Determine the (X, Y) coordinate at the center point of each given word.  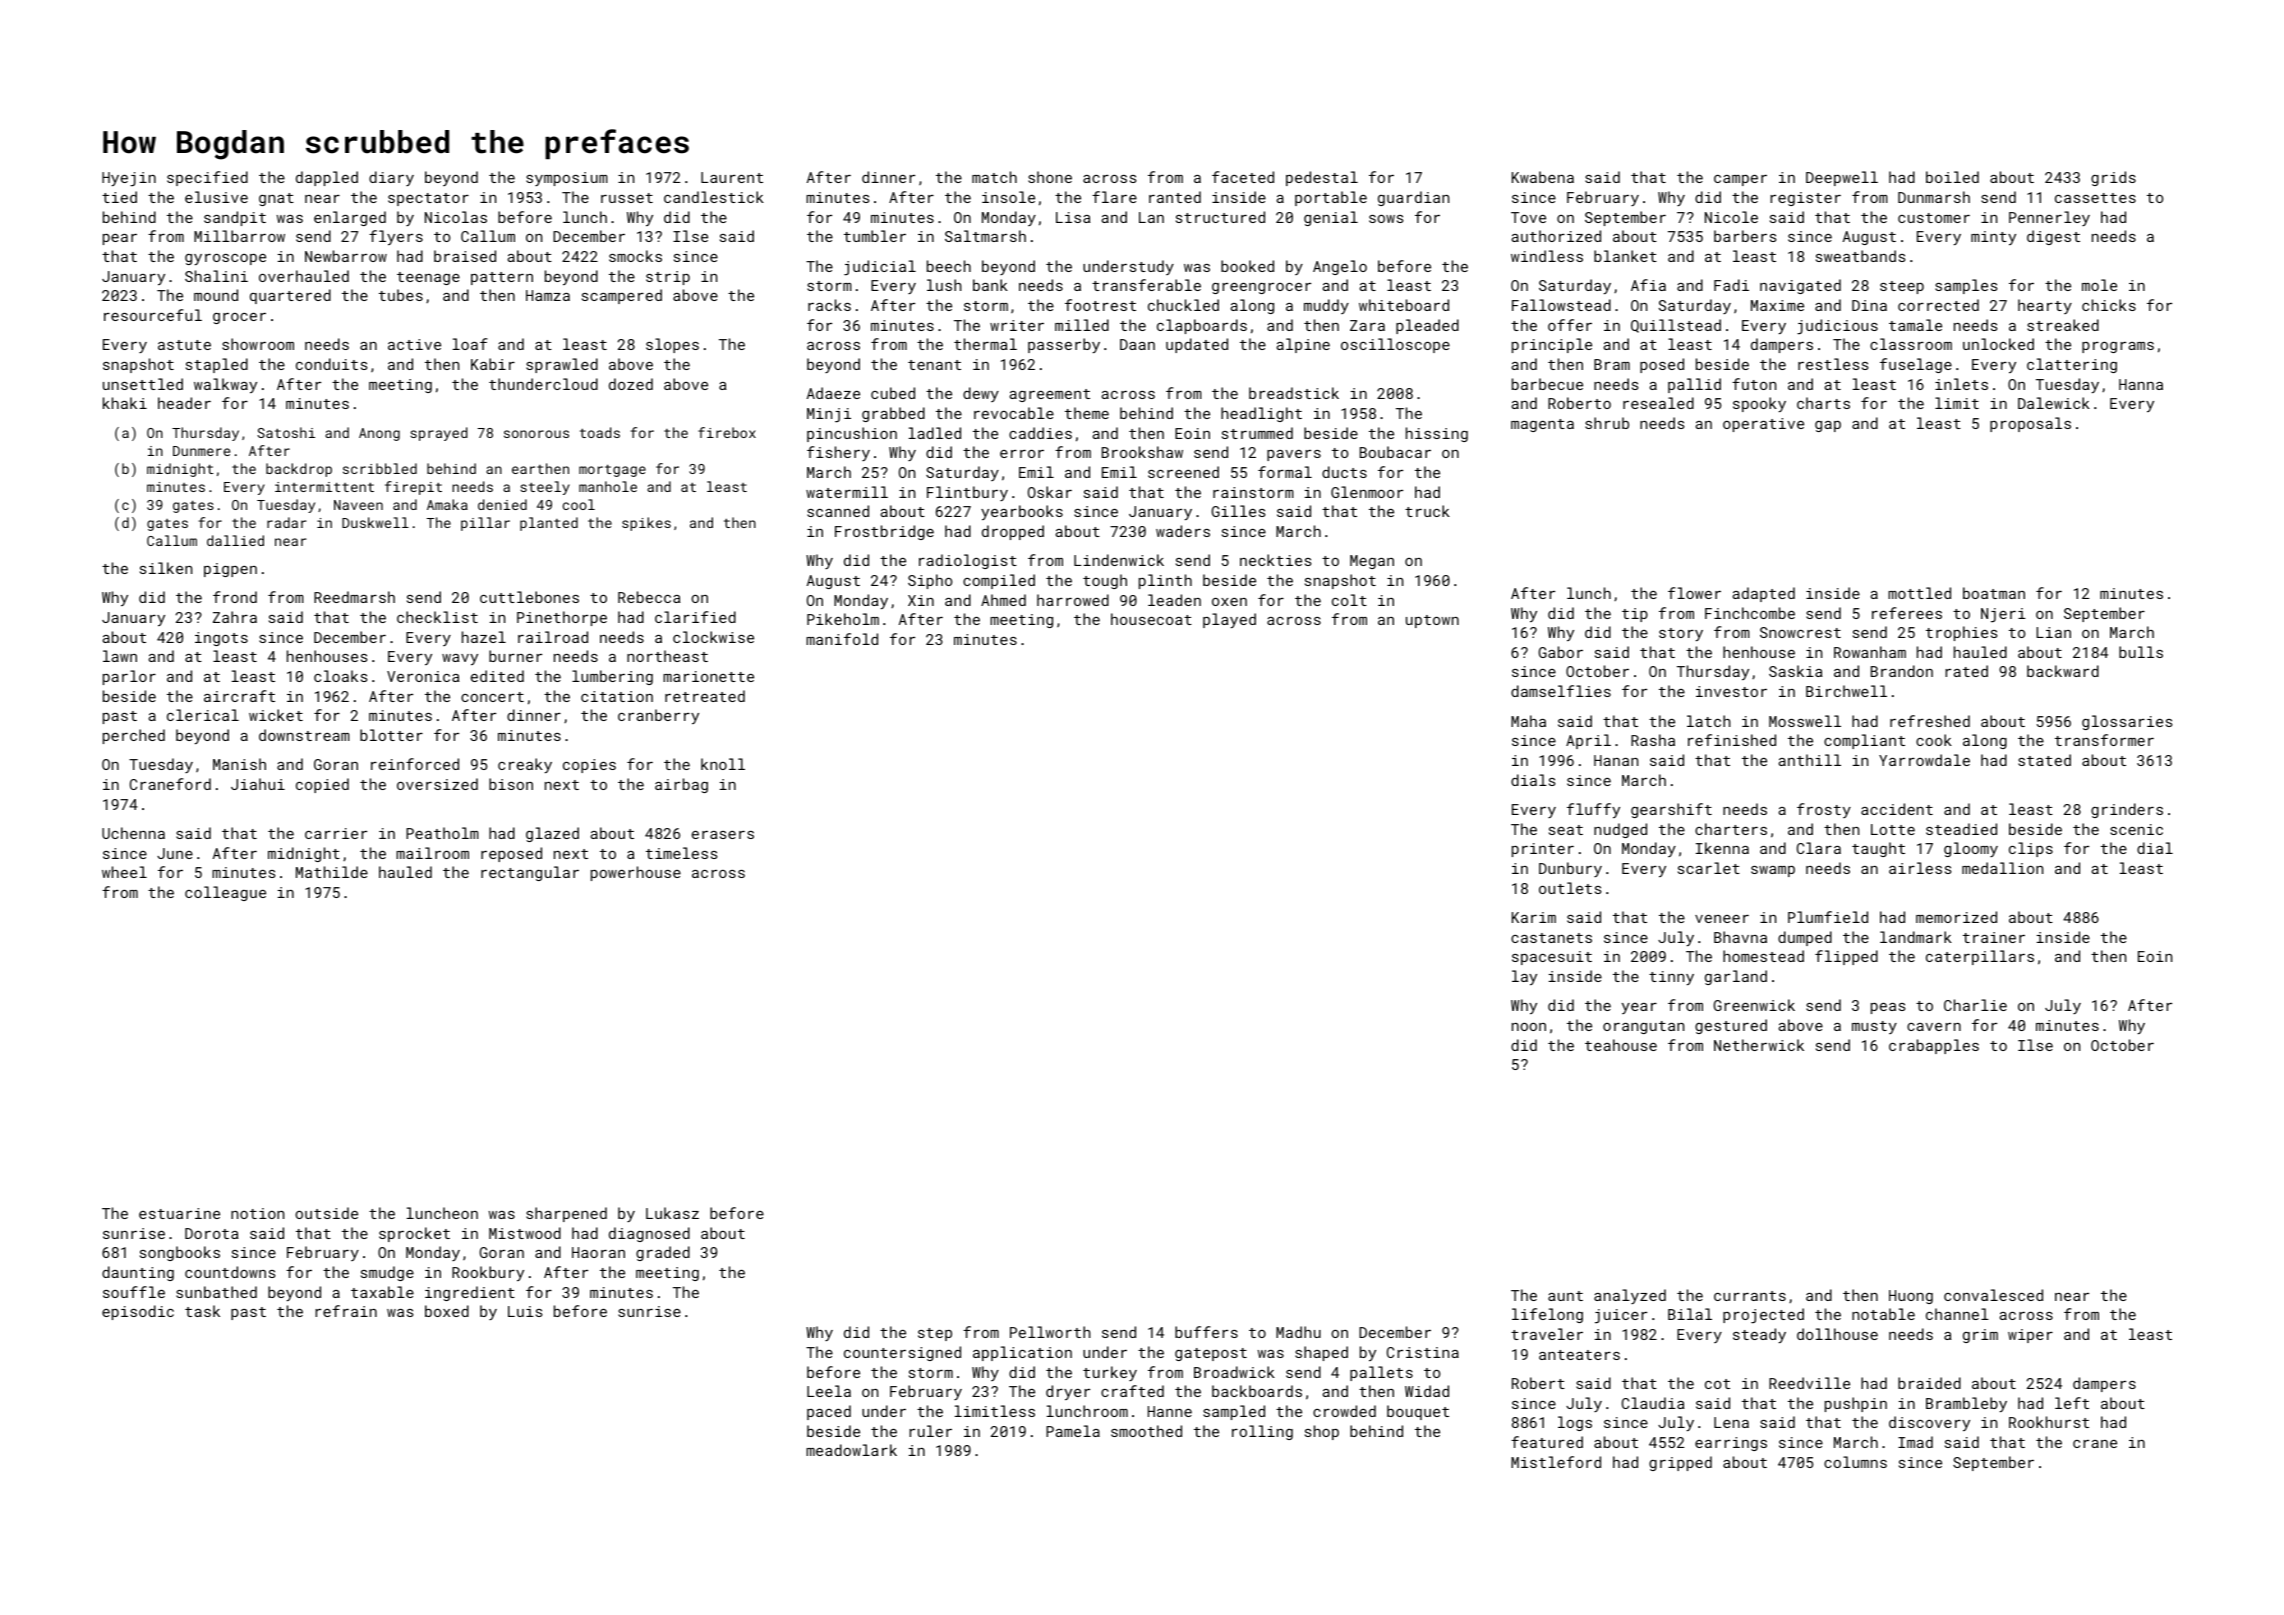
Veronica (423, 676)
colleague (225, 893)
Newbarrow (346, 256)
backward (2063, 671)
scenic (2136, 829)
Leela (829, 1391)
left (2072, 1403)
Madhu (1298, 1332)
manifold (842, 639)
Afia (1648, 285)
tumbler (875, 236)
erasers (723, 835)
